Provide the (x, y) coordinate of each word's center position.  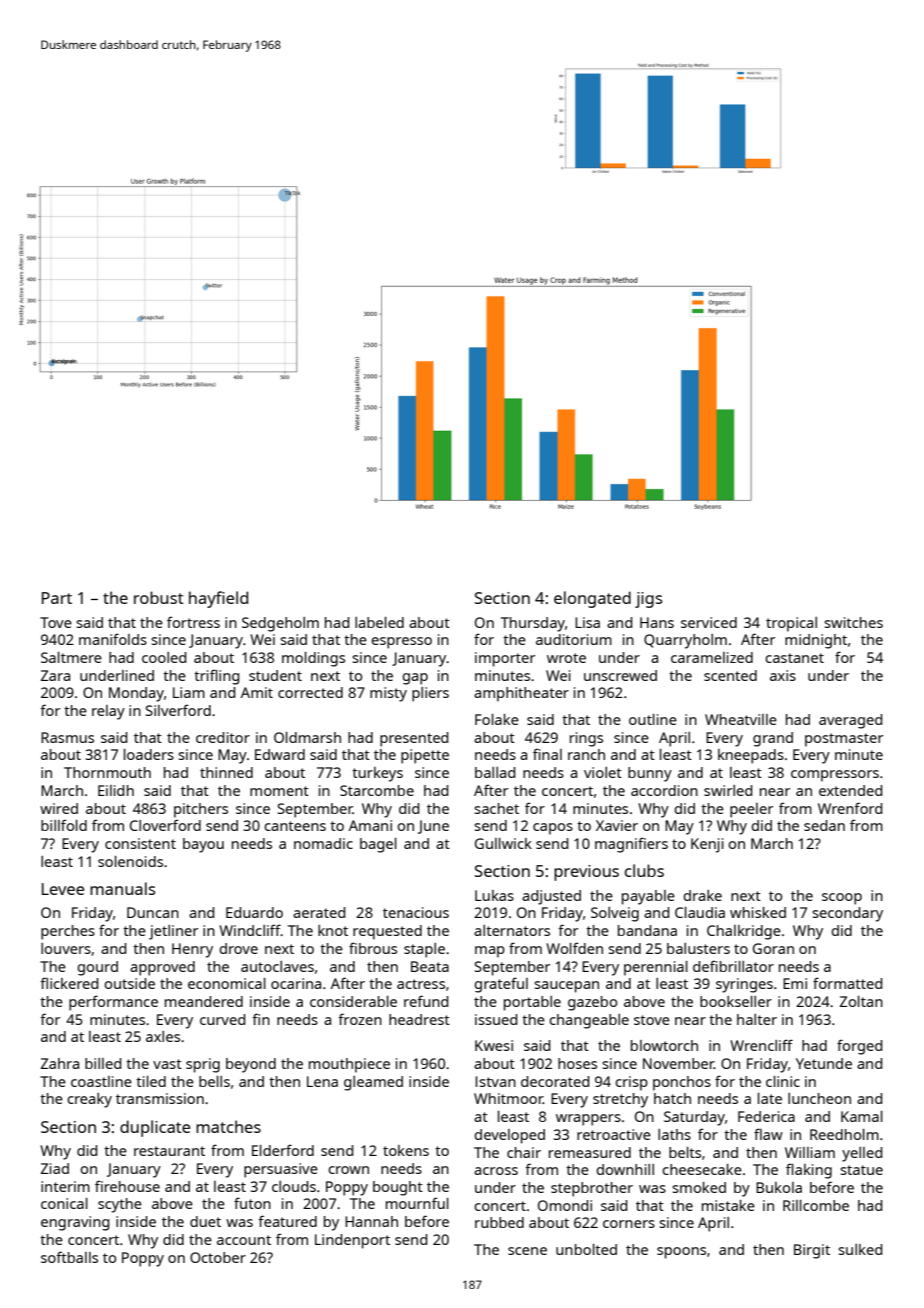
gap (415, 679)
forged (859, 1047)
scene (527, 1251)
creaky (89, 1100)
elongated (592, 599)
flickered (69, 983)
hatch (672, 1098)
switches (853, 622)
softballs (69, 1257)
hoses (577, 1063)
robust (159, 597)
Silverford (178, 710)
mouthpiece (349, 1065)
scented (730, 675)
